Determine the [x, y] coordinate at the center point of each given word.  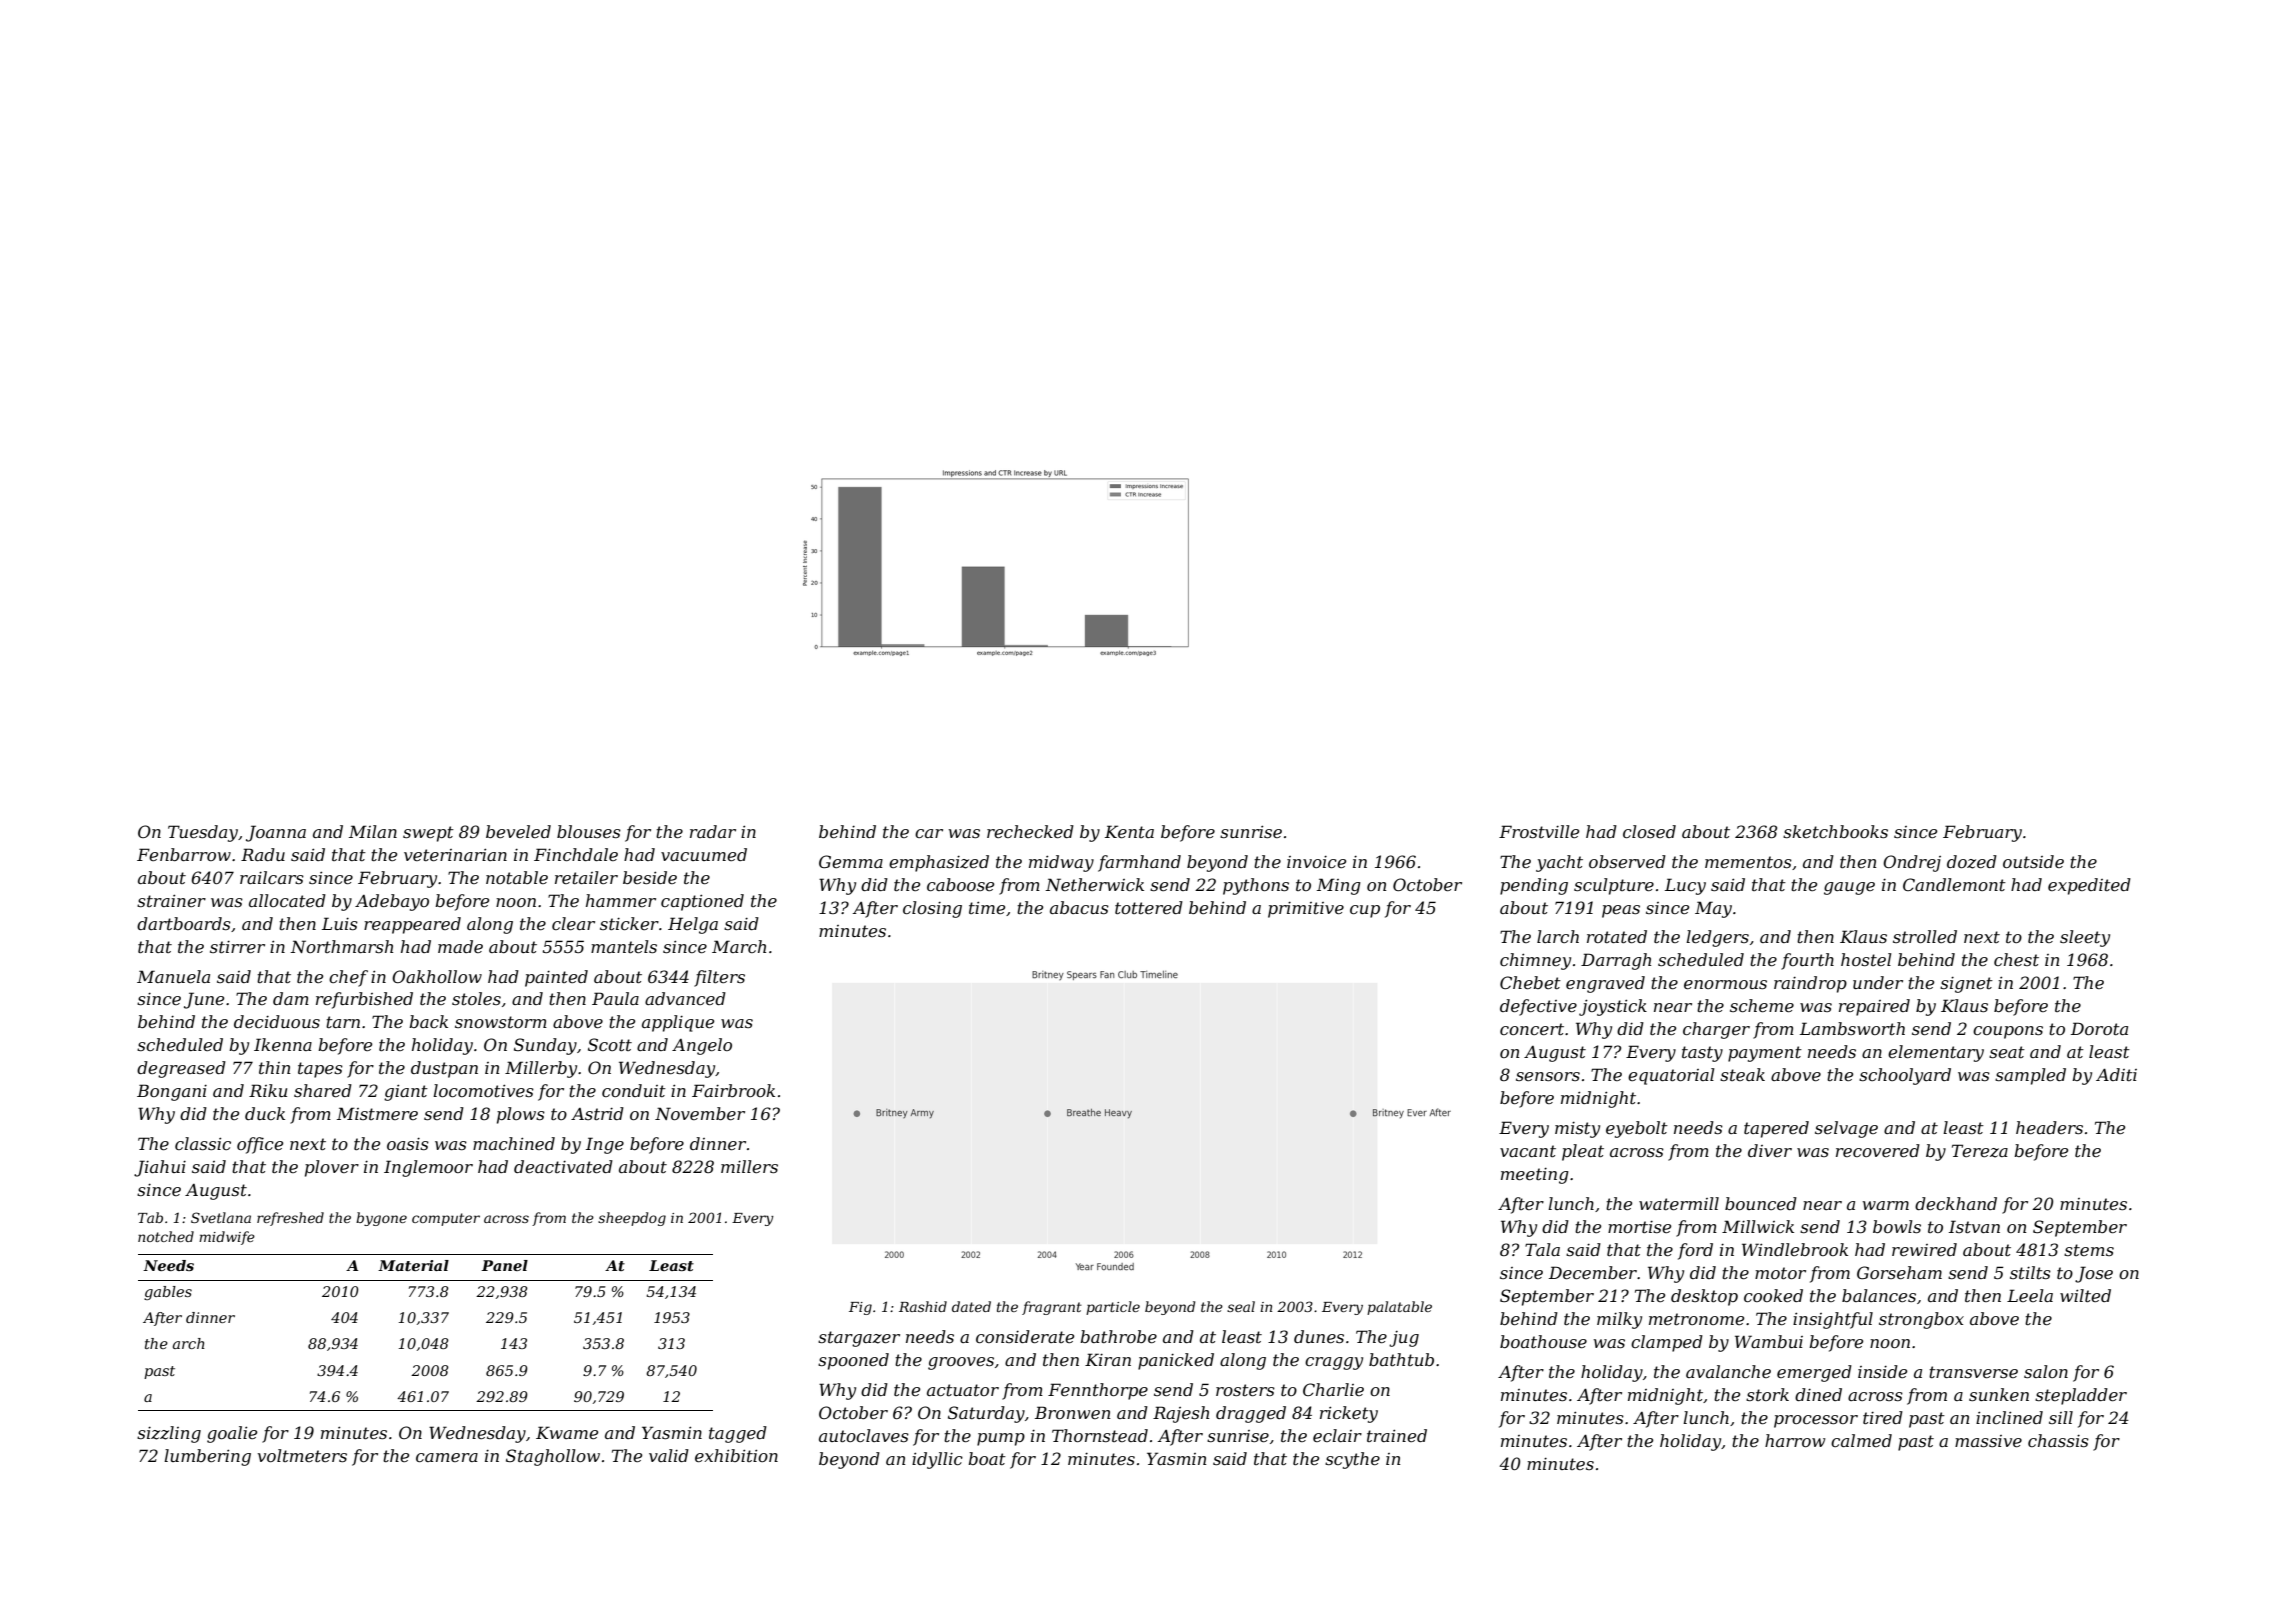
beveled [518, 831]
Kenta [1129, 831]
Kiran [1108, 1359]
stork [1767, 1394]
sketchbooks [1835, 831]
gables [168, 1293]
